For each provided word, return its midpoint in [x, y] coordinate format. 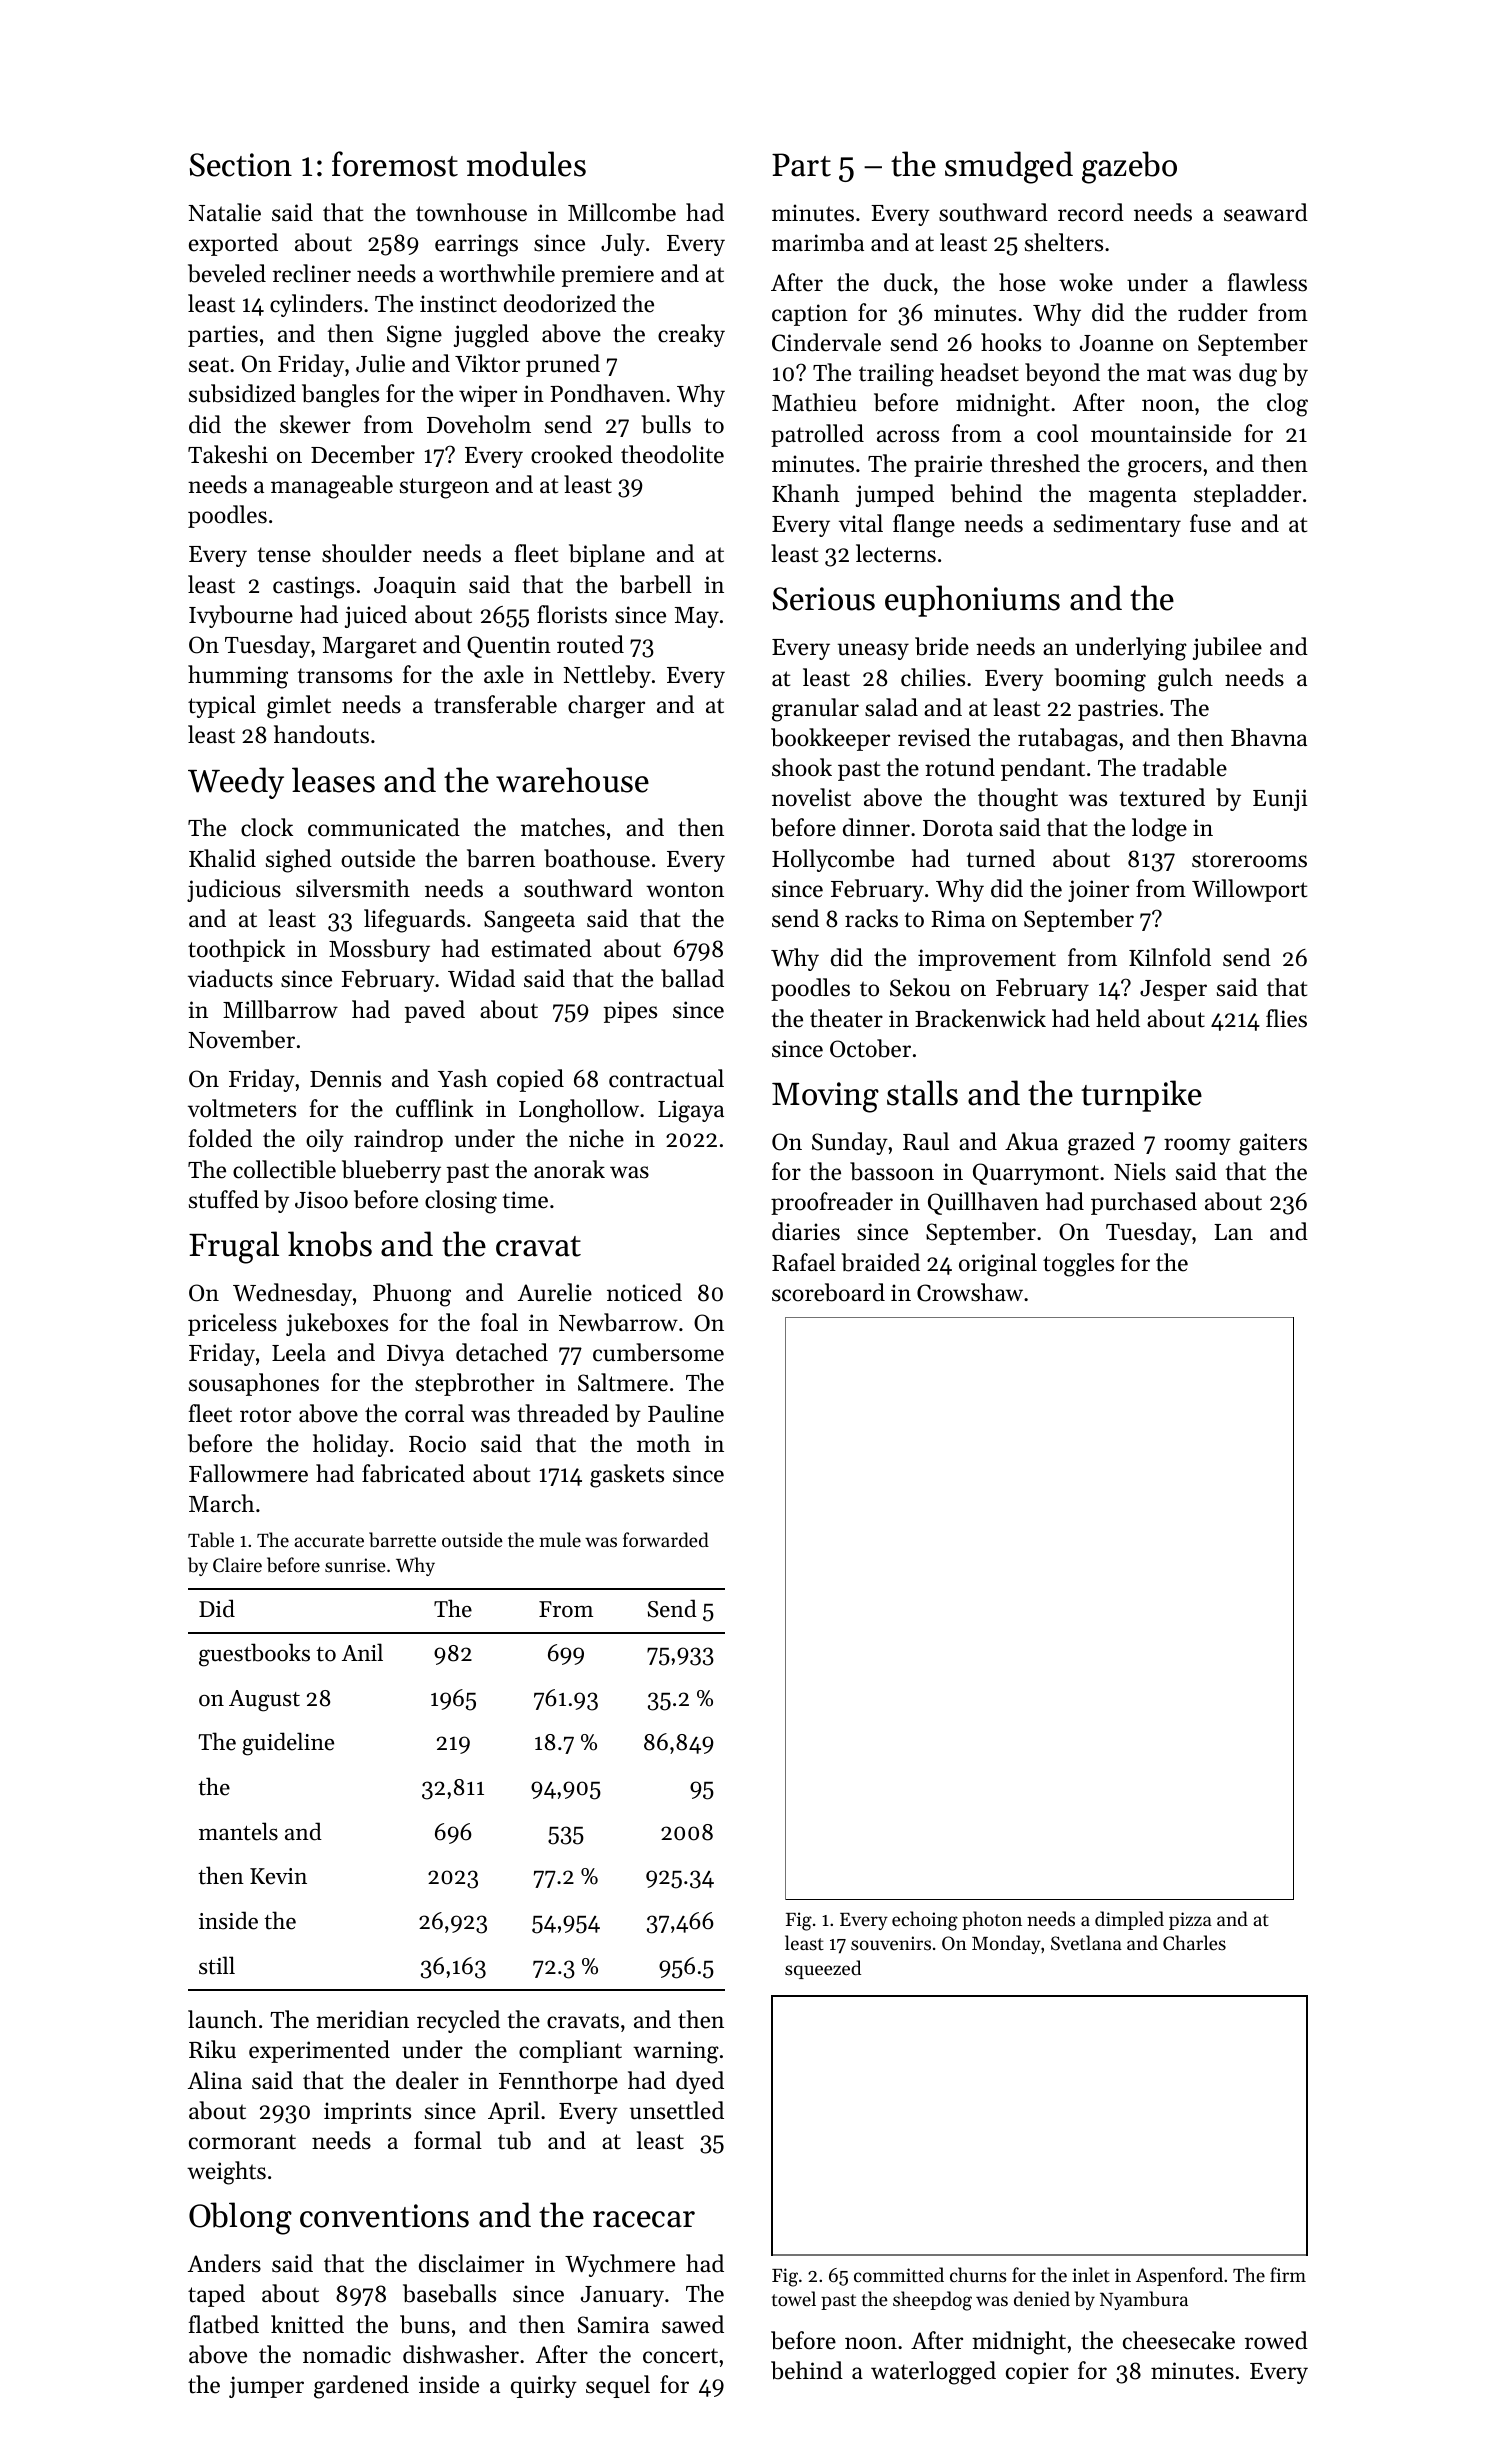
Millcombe [622, 212]
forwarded [666, 1539]
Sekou [920, 987]
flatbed [224, 2324]
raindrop [398, 1140]
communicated [384, 827]
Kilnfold [1170, 957]
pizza [1190, 1921]
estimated [542, 948]
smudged [1009, 167]
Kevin [278, 1876]
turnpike [1141, 1096]
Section [241, 165]
